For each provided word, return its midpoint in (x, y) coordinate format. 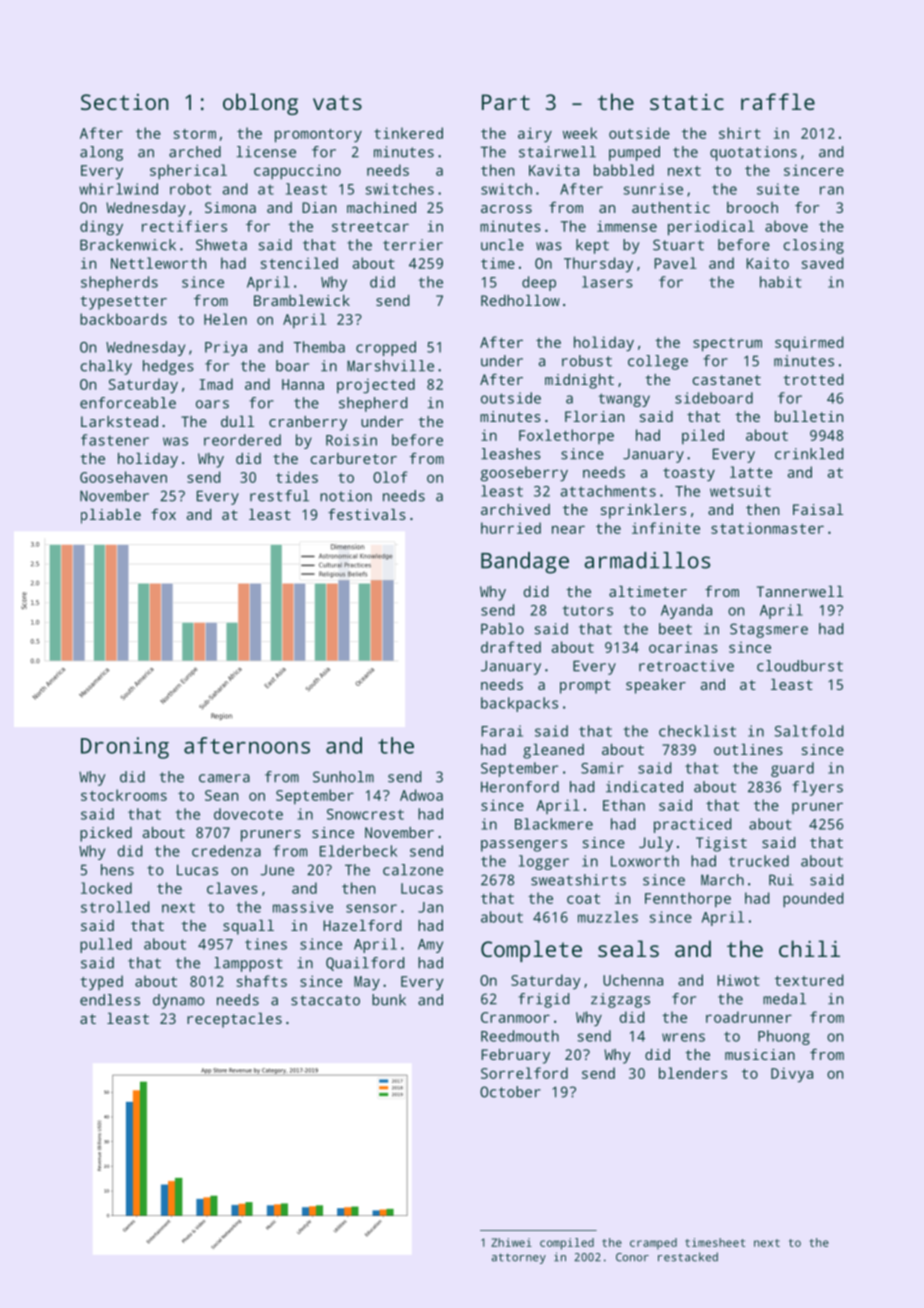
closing (814, 246)
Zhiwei (511, 1242)
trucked (759, 861)
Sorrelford (524, 1073)
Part (506, 102)
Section (124, 102)
